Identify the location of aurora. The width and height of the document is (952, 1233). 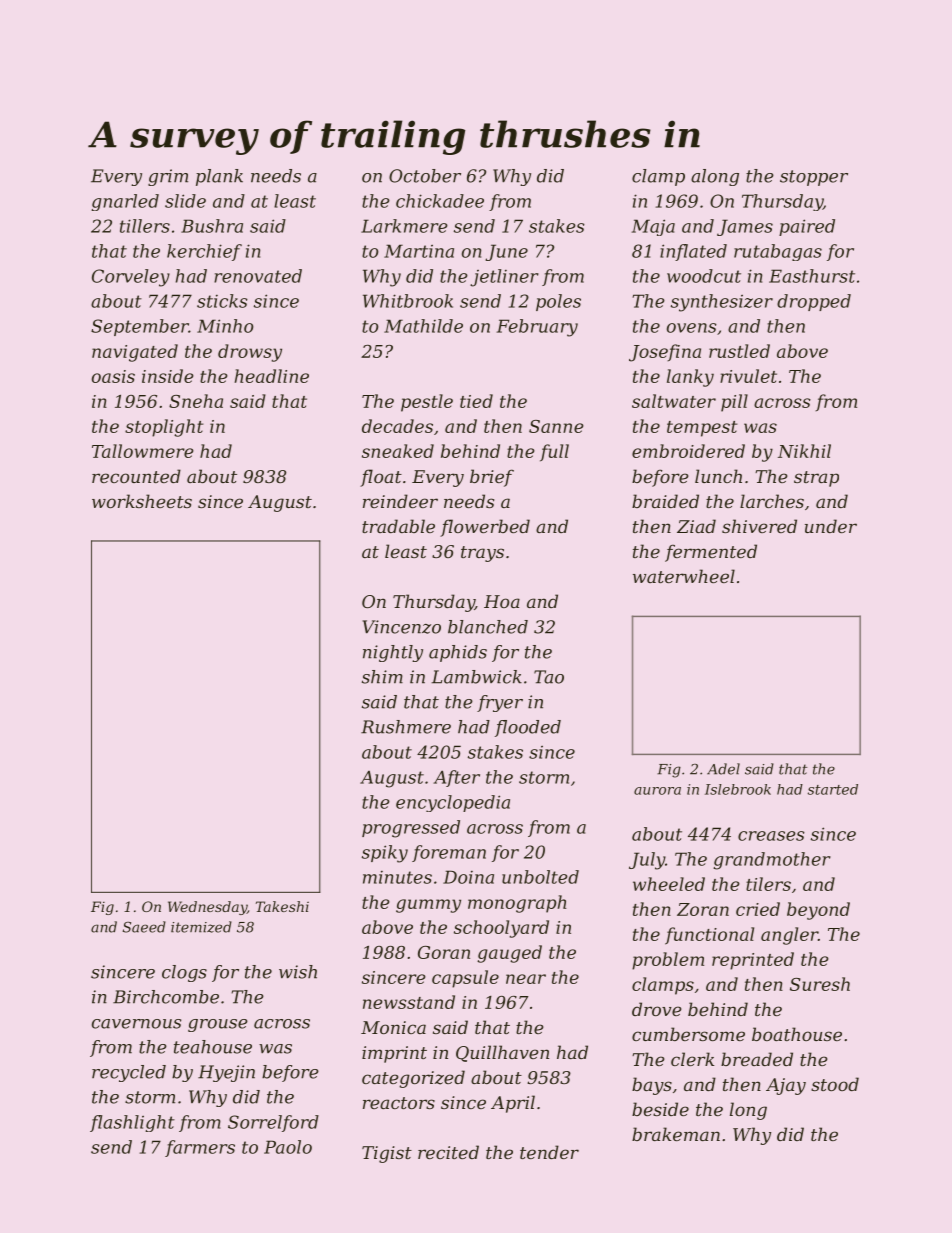
(657, 791).
